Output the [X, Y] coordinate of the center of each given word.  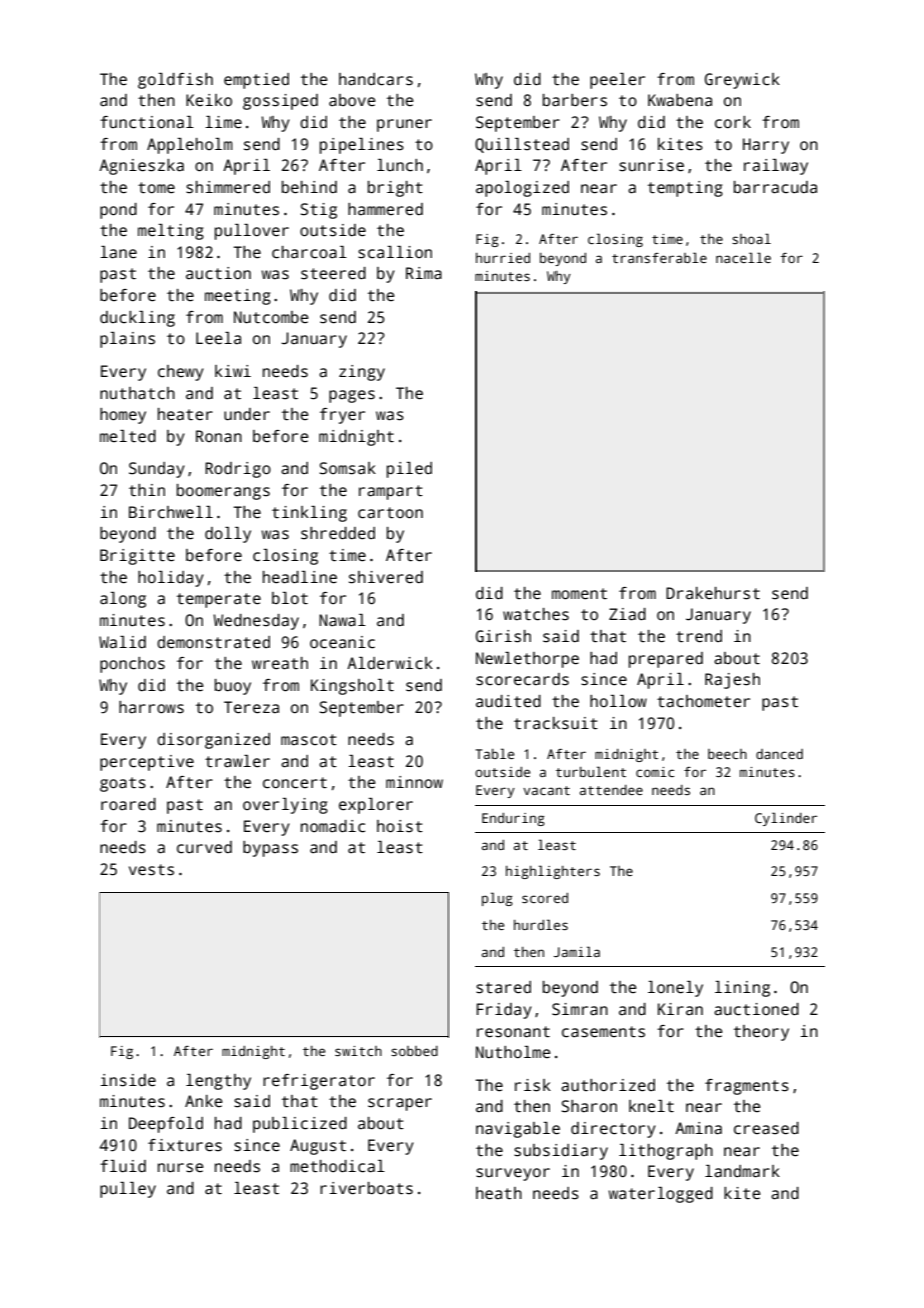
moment [579, 593]
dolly [228, 535]
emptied [256, 81]
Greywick [742, 81]
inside [128, 1080]
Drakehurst [713, 593]
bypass [270, 849]
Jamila [577, 951]
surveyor [513, 1174]
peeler [617, 81]
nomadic [333, 826]
